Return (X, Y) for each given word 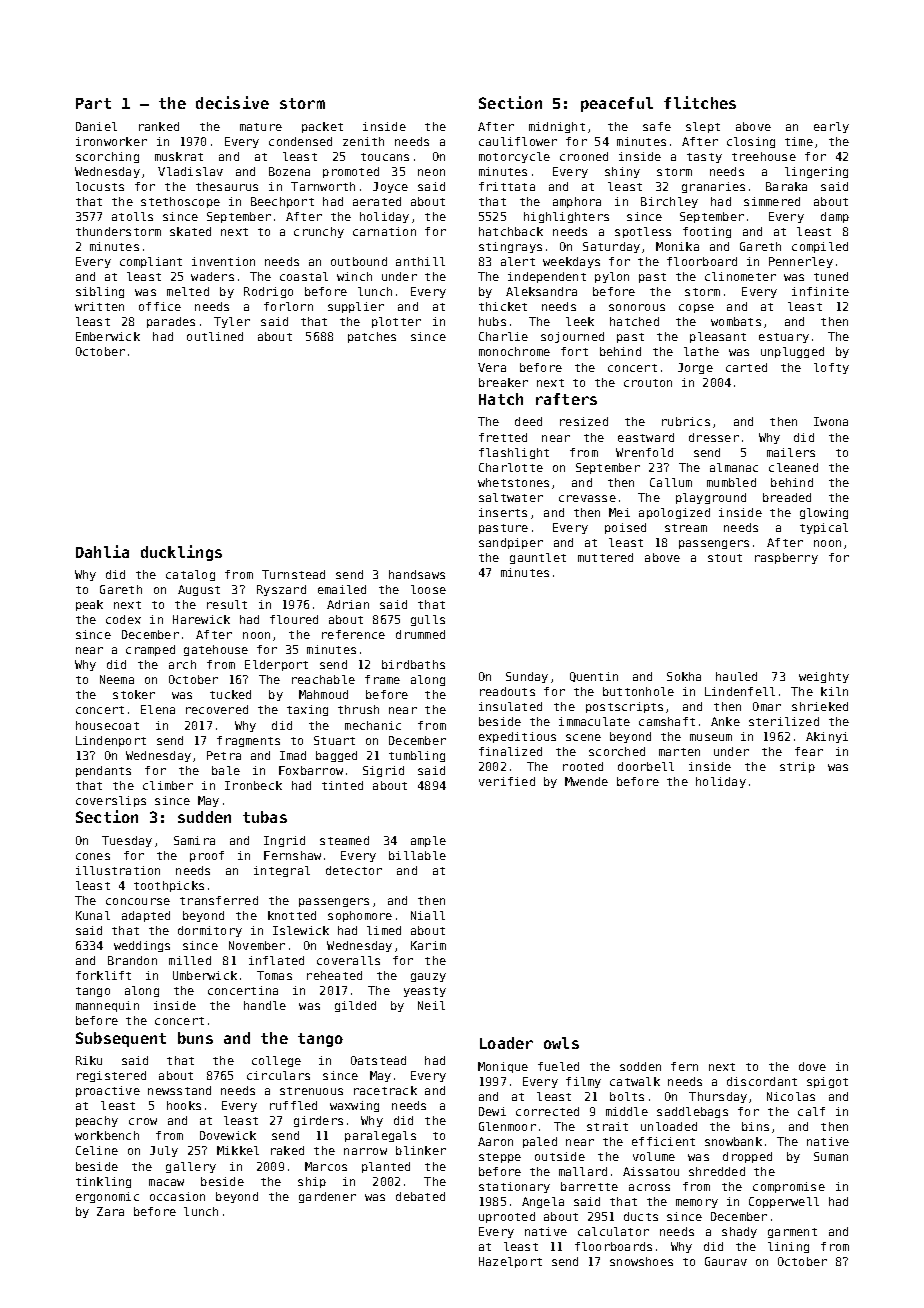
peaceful (617, 104)
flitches (700, 102)
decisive (232, 102)
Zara (110, 1211)
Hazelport (510, 1262)
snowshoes (641, 1261)
